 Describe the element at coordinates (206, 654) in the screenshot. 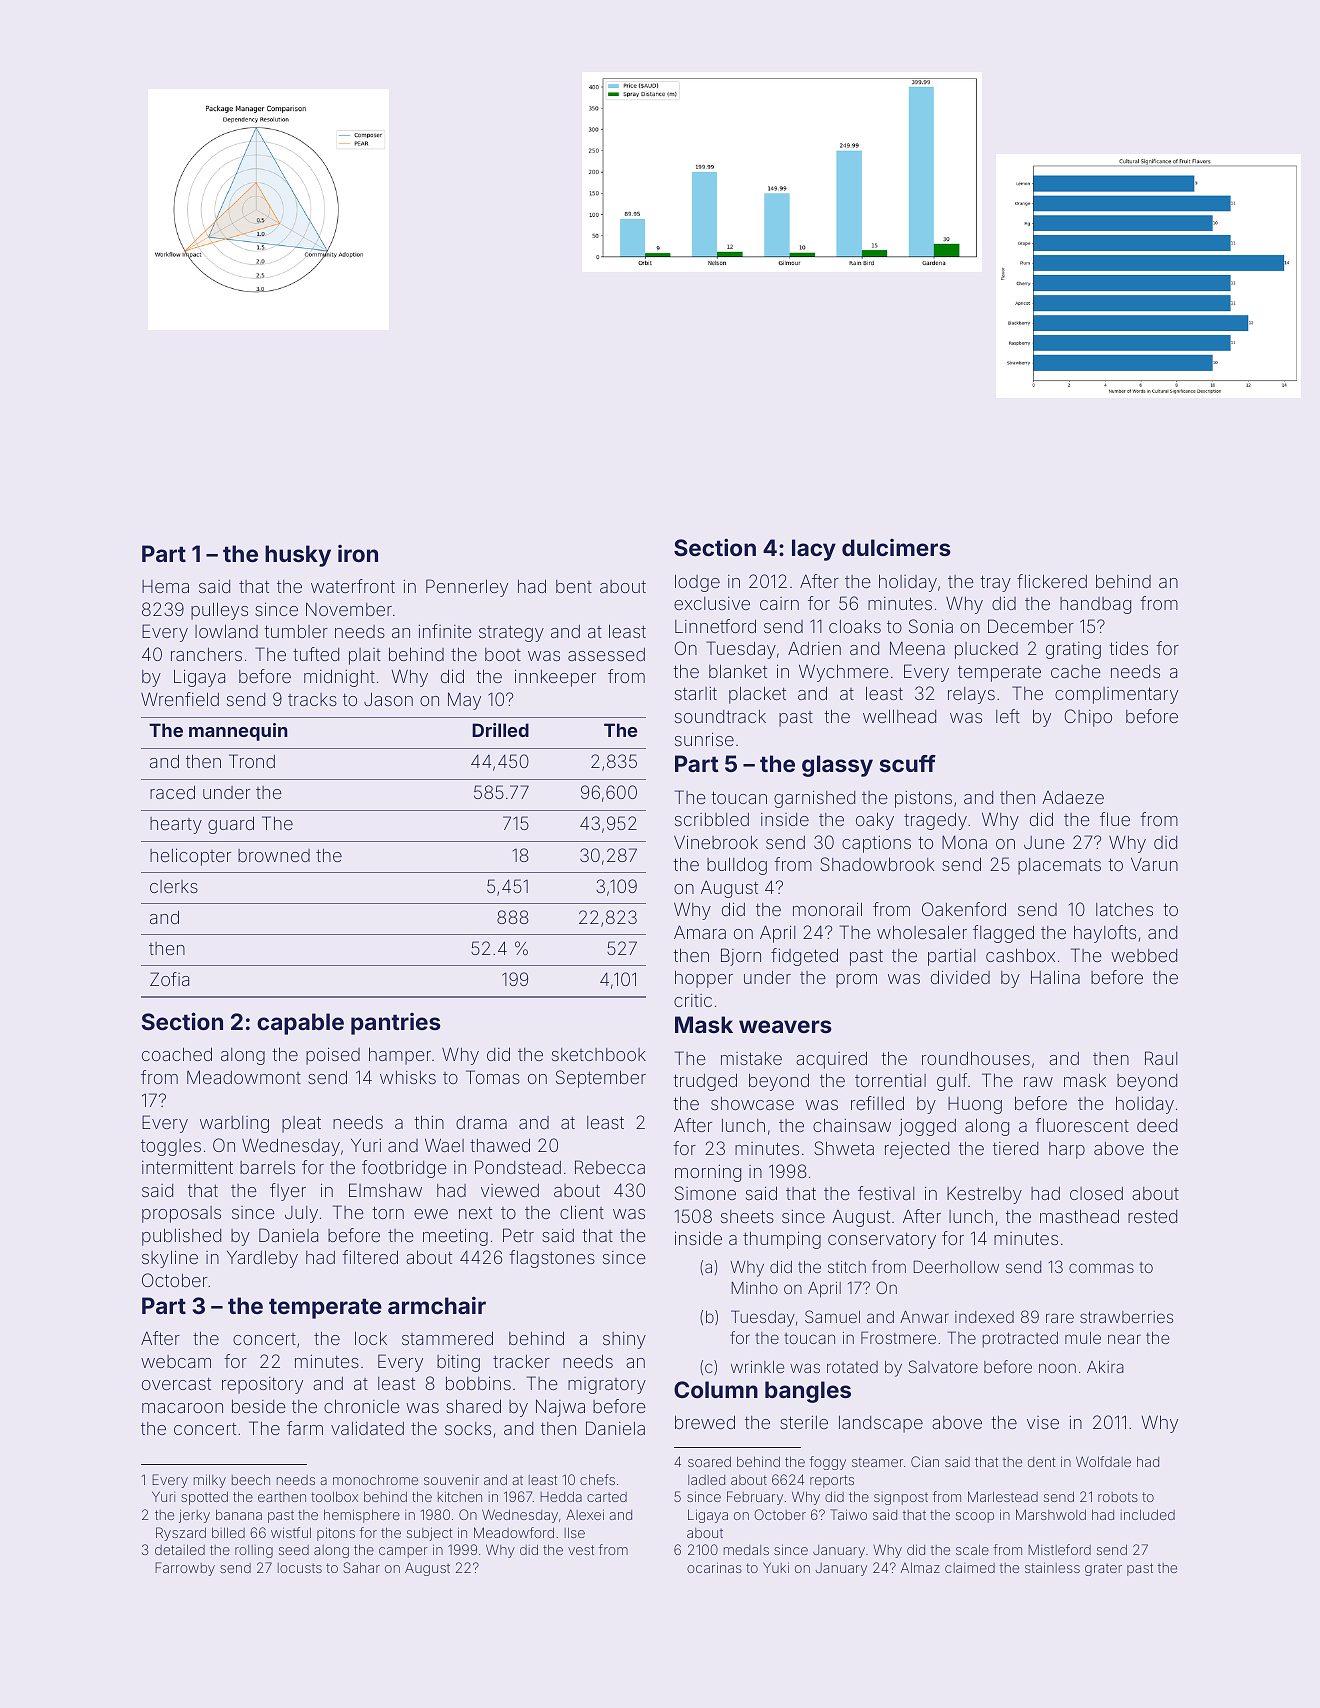

I see `ranchers` at that location.
